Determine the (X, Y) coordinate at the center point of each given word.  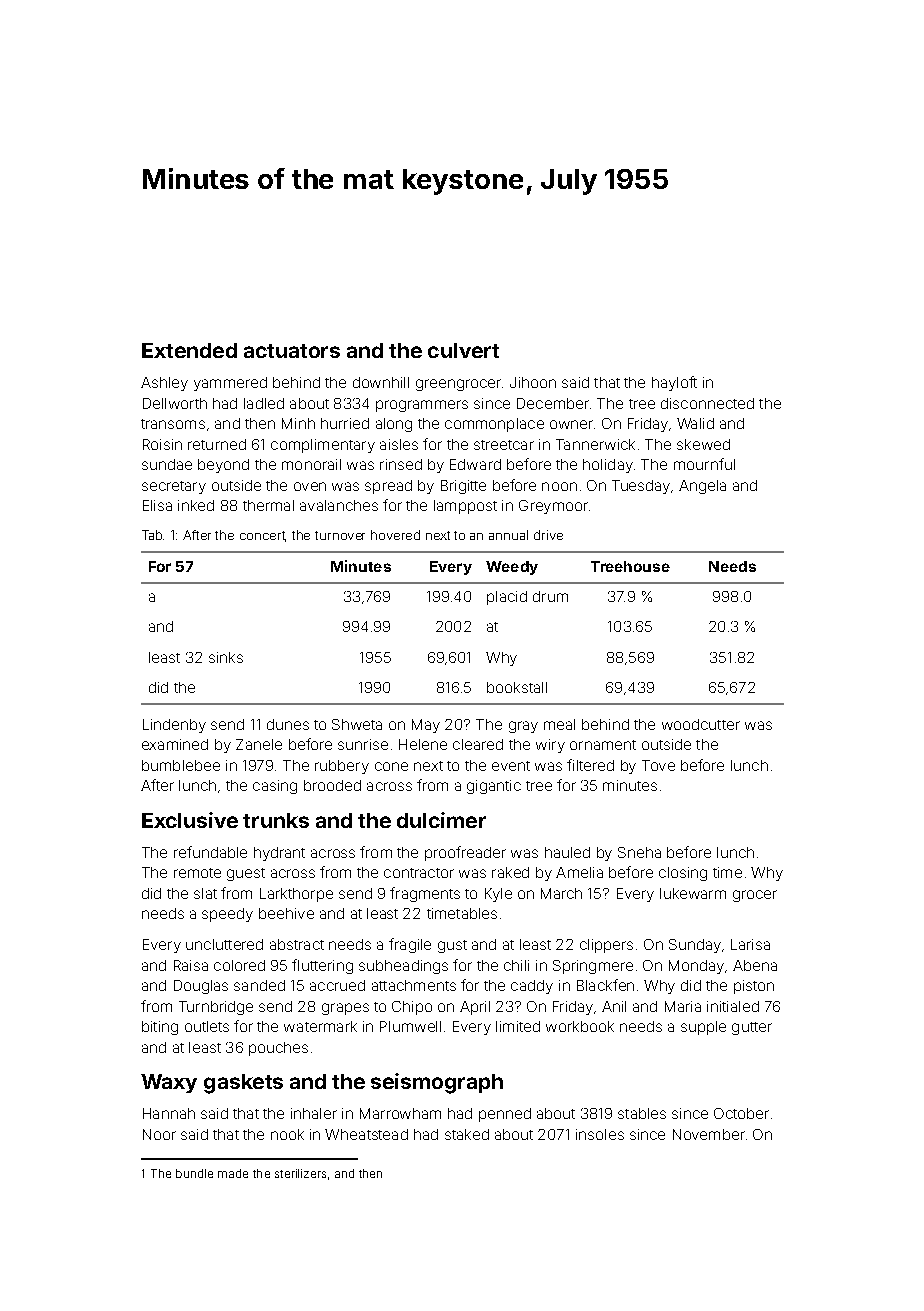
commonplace (494, 425)
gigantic (494, 787)
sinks (226, 657)
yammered (230, 384)
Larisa (750, 944)
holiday (608, 466)
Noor (159, 1134)
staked (467, 1134)
